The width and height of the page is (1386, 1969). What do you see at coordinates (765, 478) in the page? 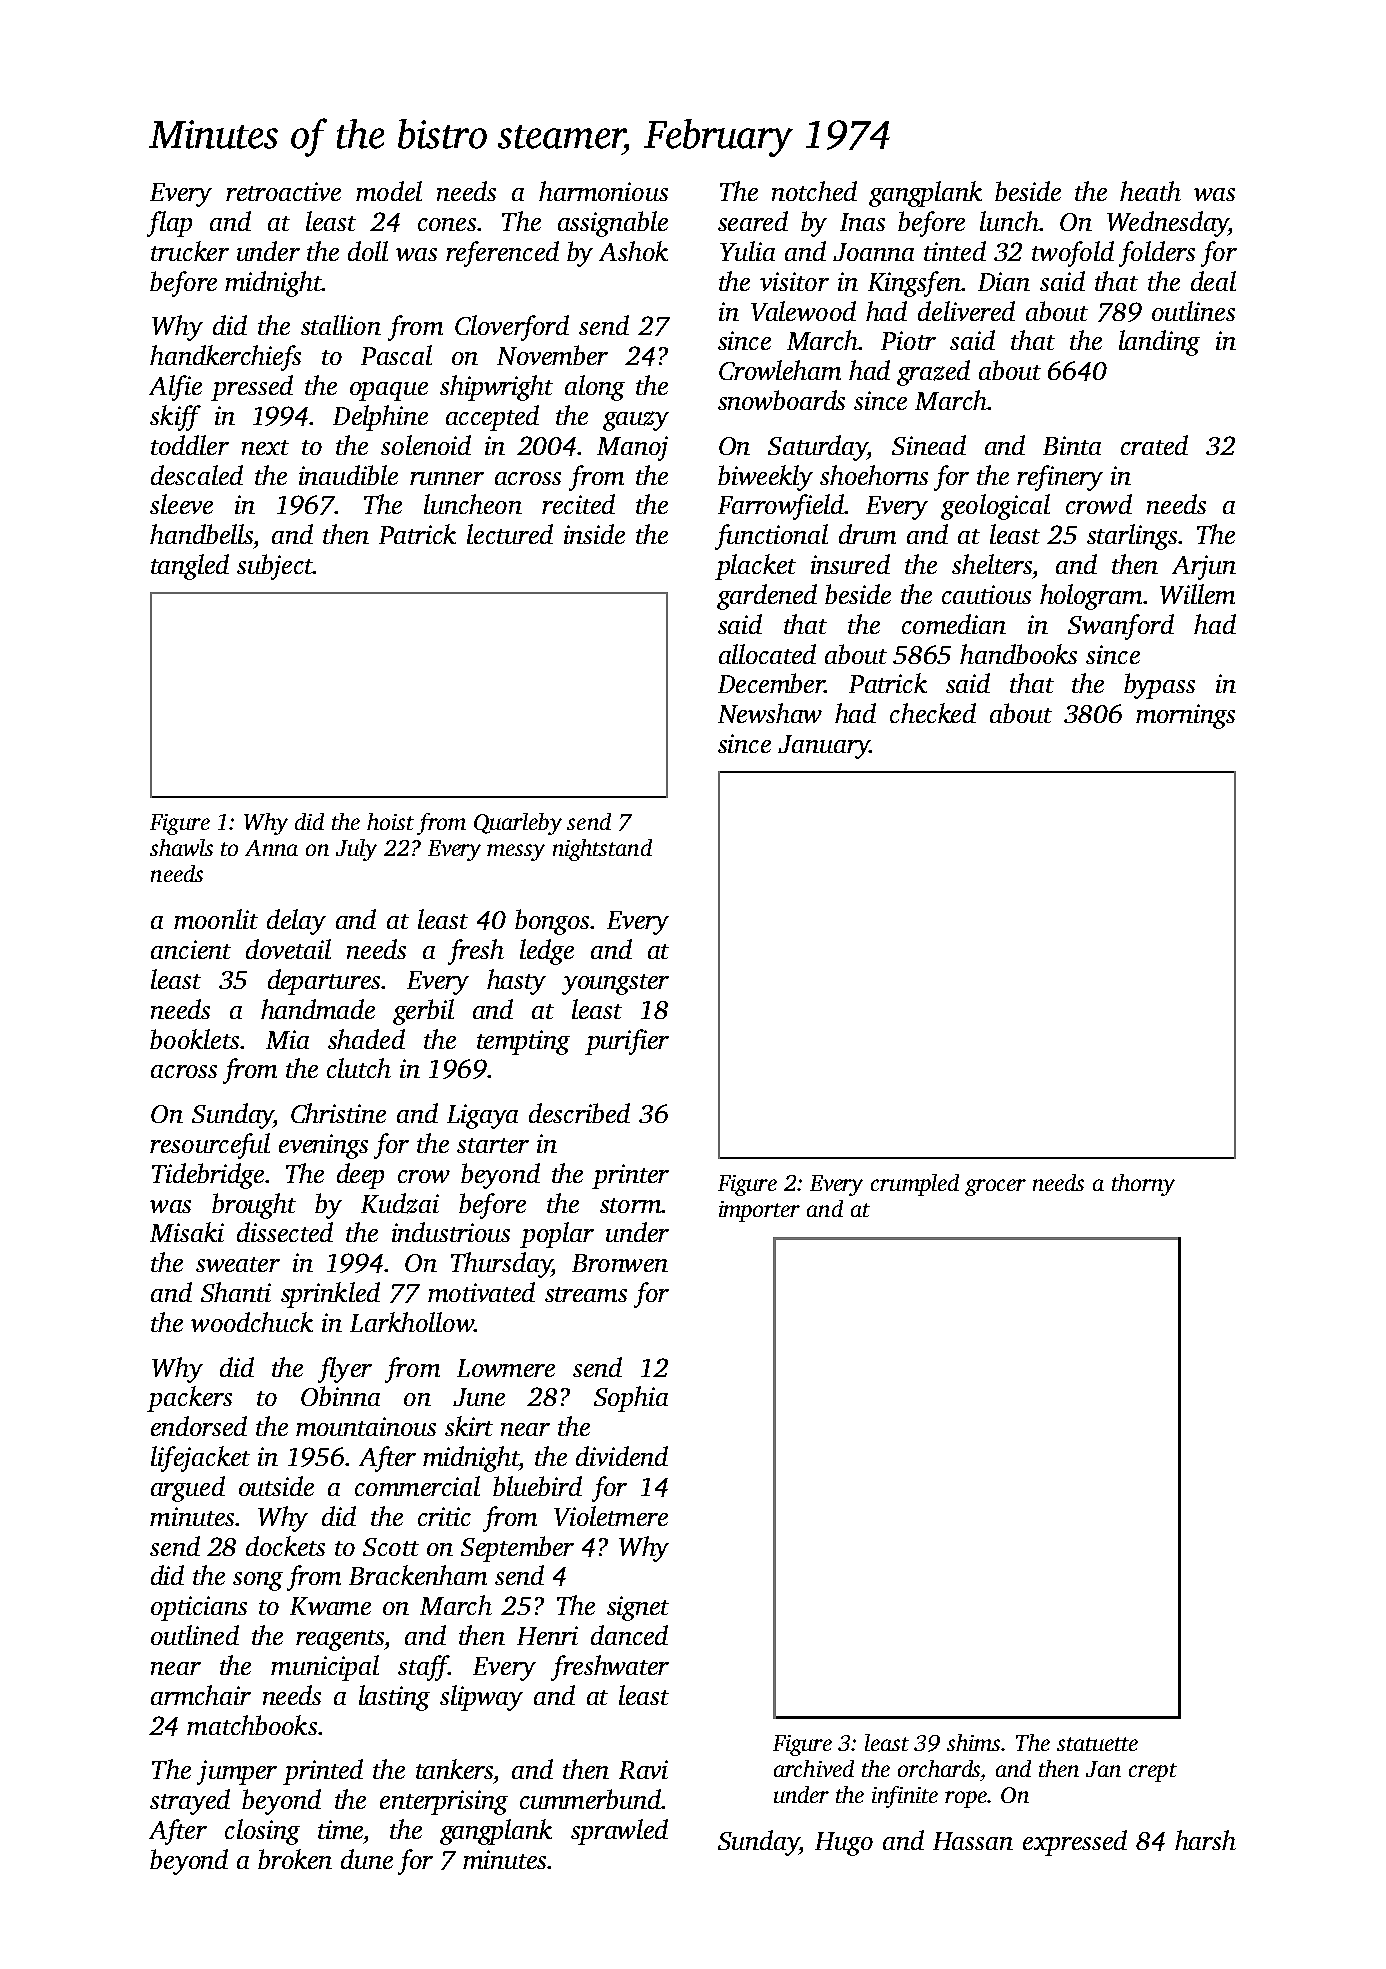
I see `biweekly` at bounding box center [765, 478].
